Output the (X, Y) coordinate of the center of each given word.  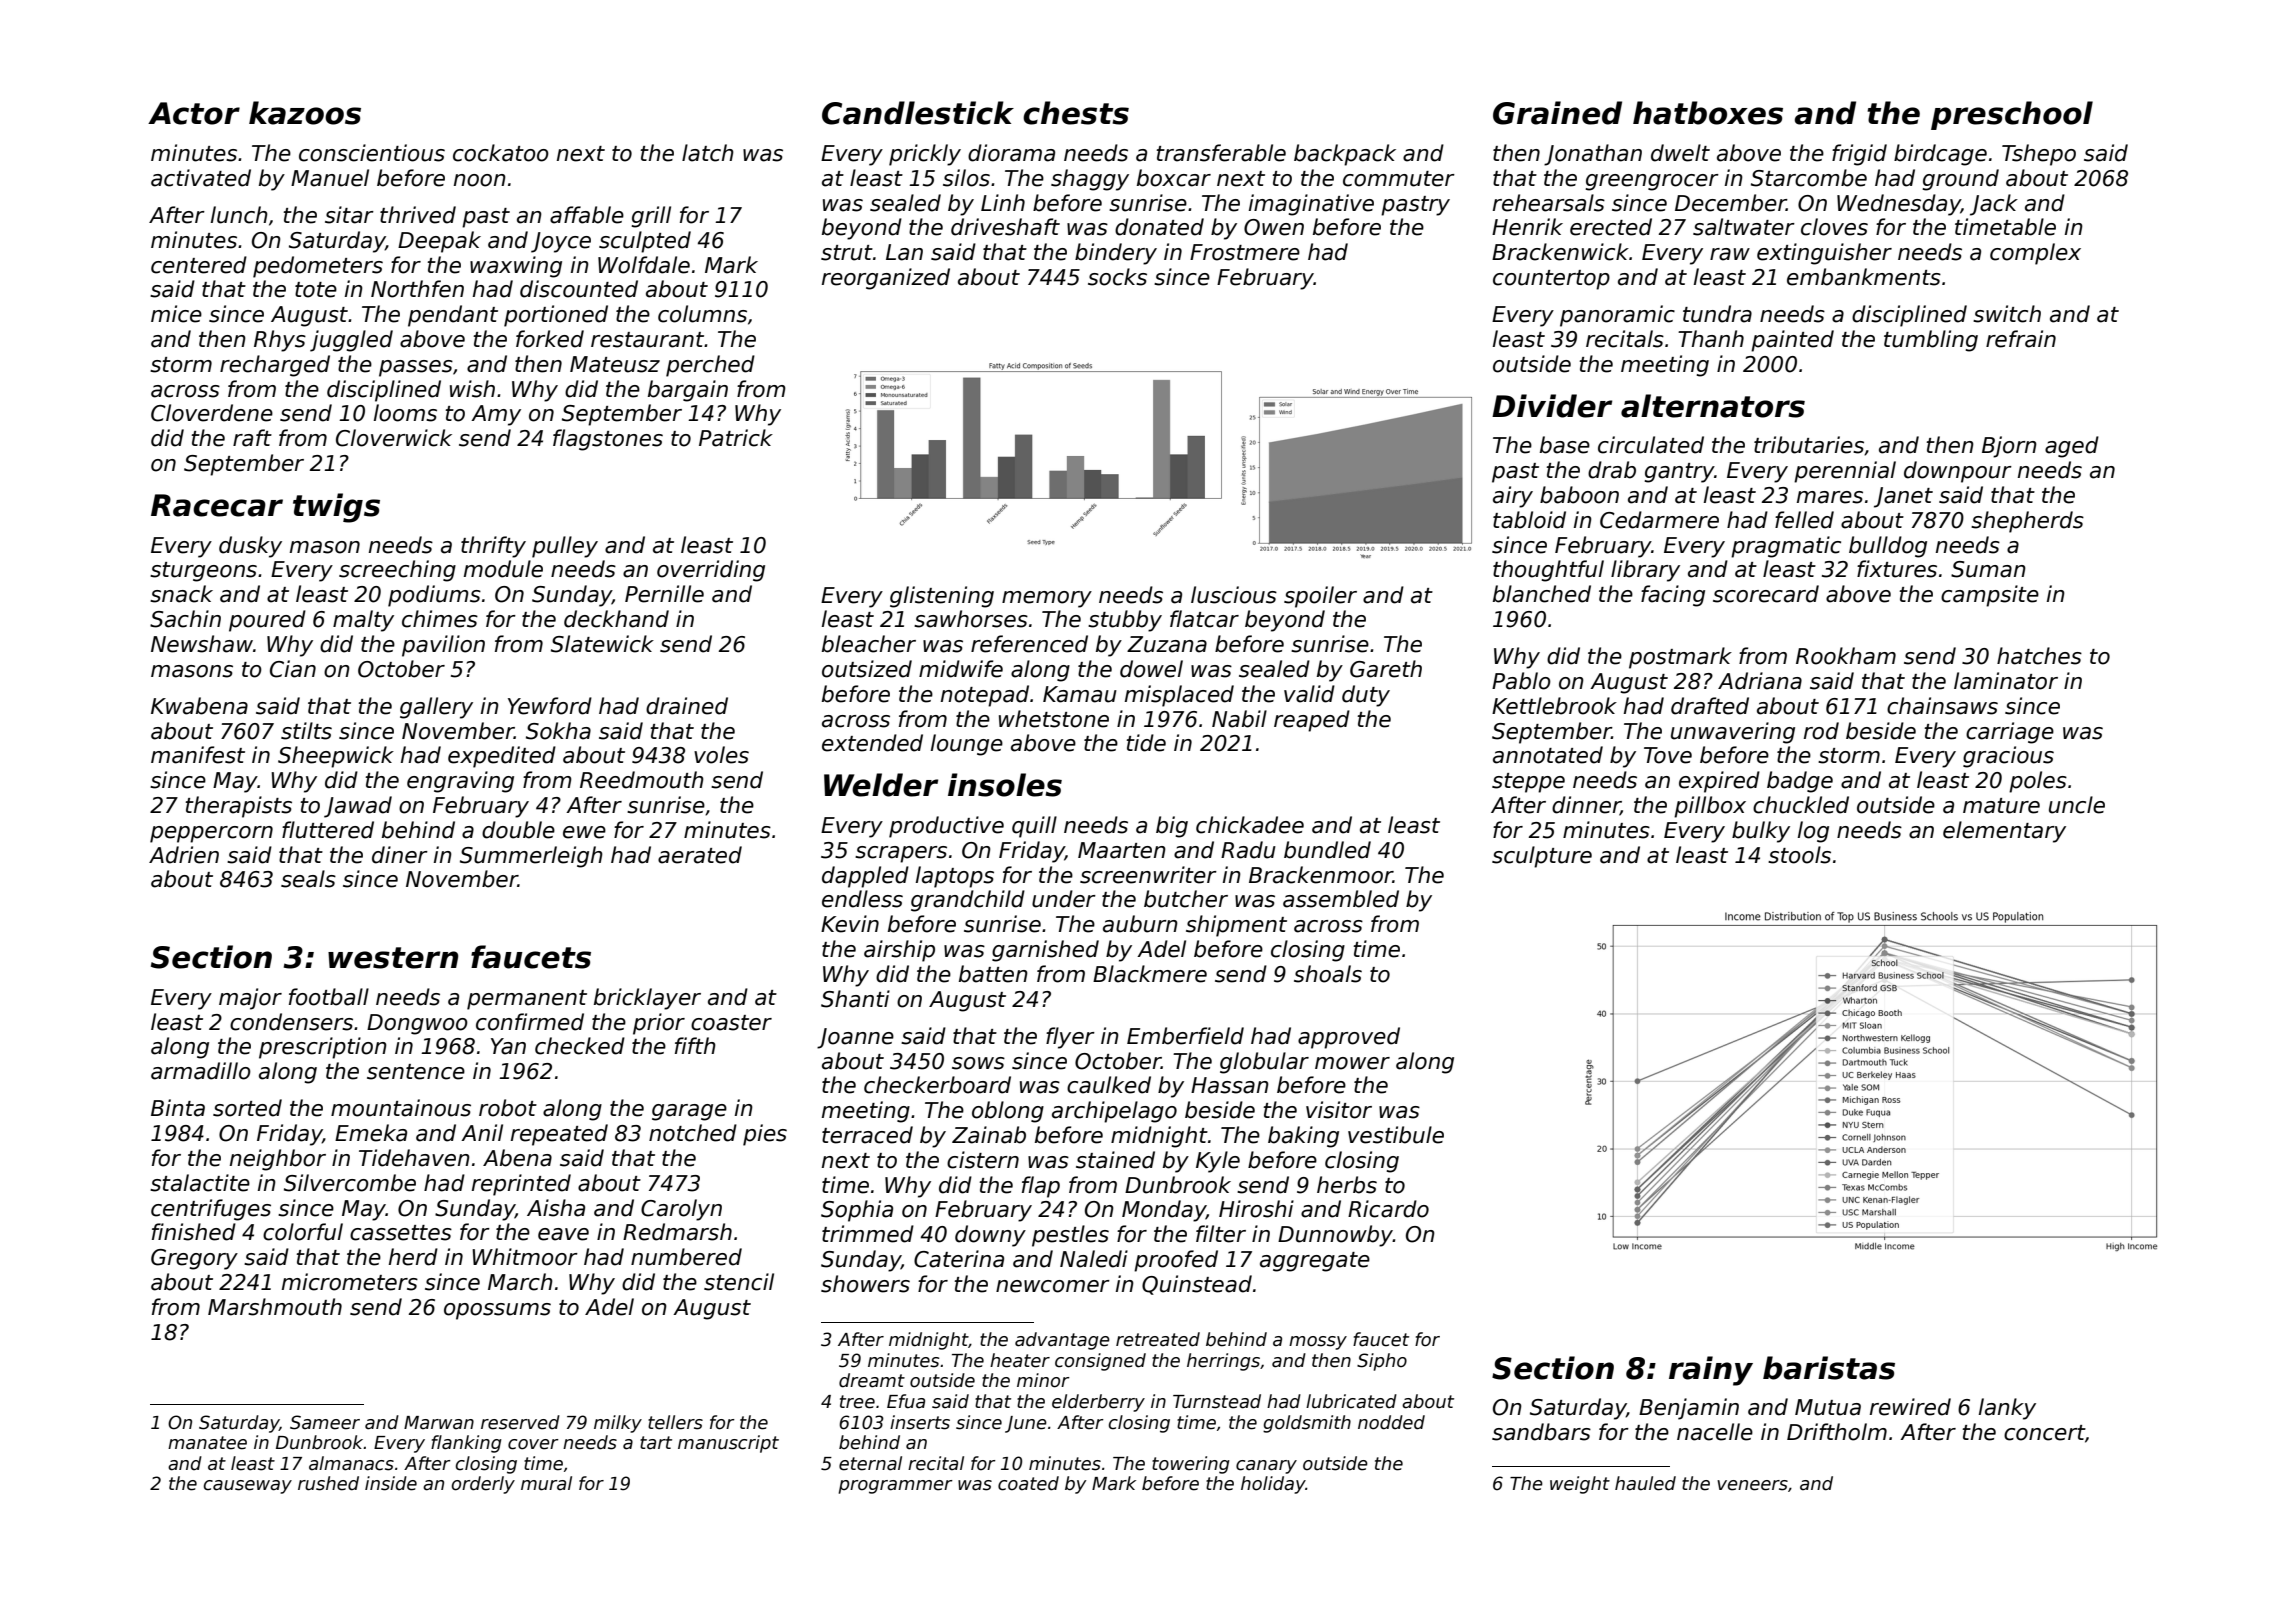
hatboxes (1708, 113)
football (329, 997)
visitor (1339, 1110)
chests (1076, 113)
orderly (483, 1485)
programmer (896, 1487)
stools (1799, 855)
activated (201, 178)
